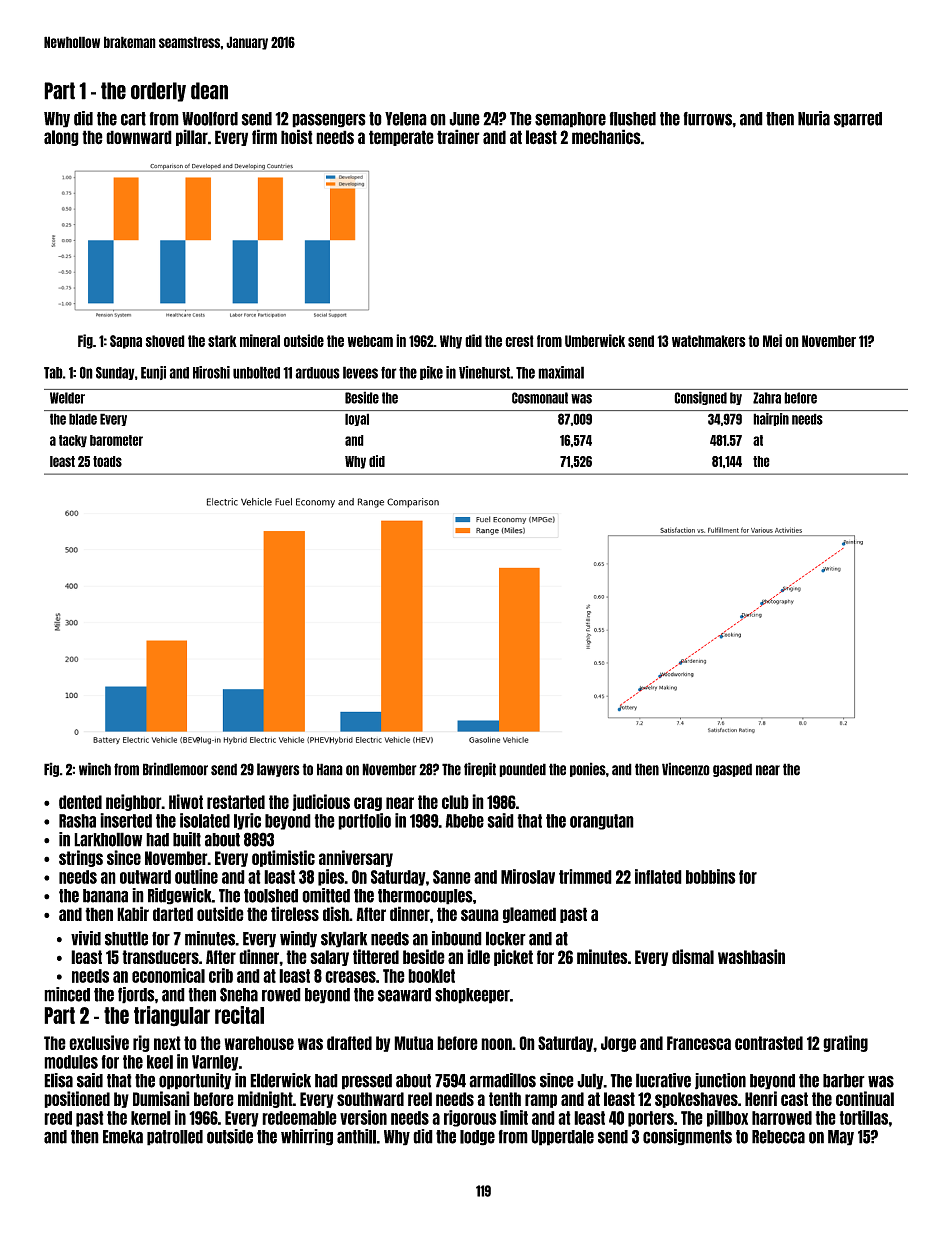  What do you see at coordinates (61, 138) in the page?
I see `along` at bounding box center [61, 138].
